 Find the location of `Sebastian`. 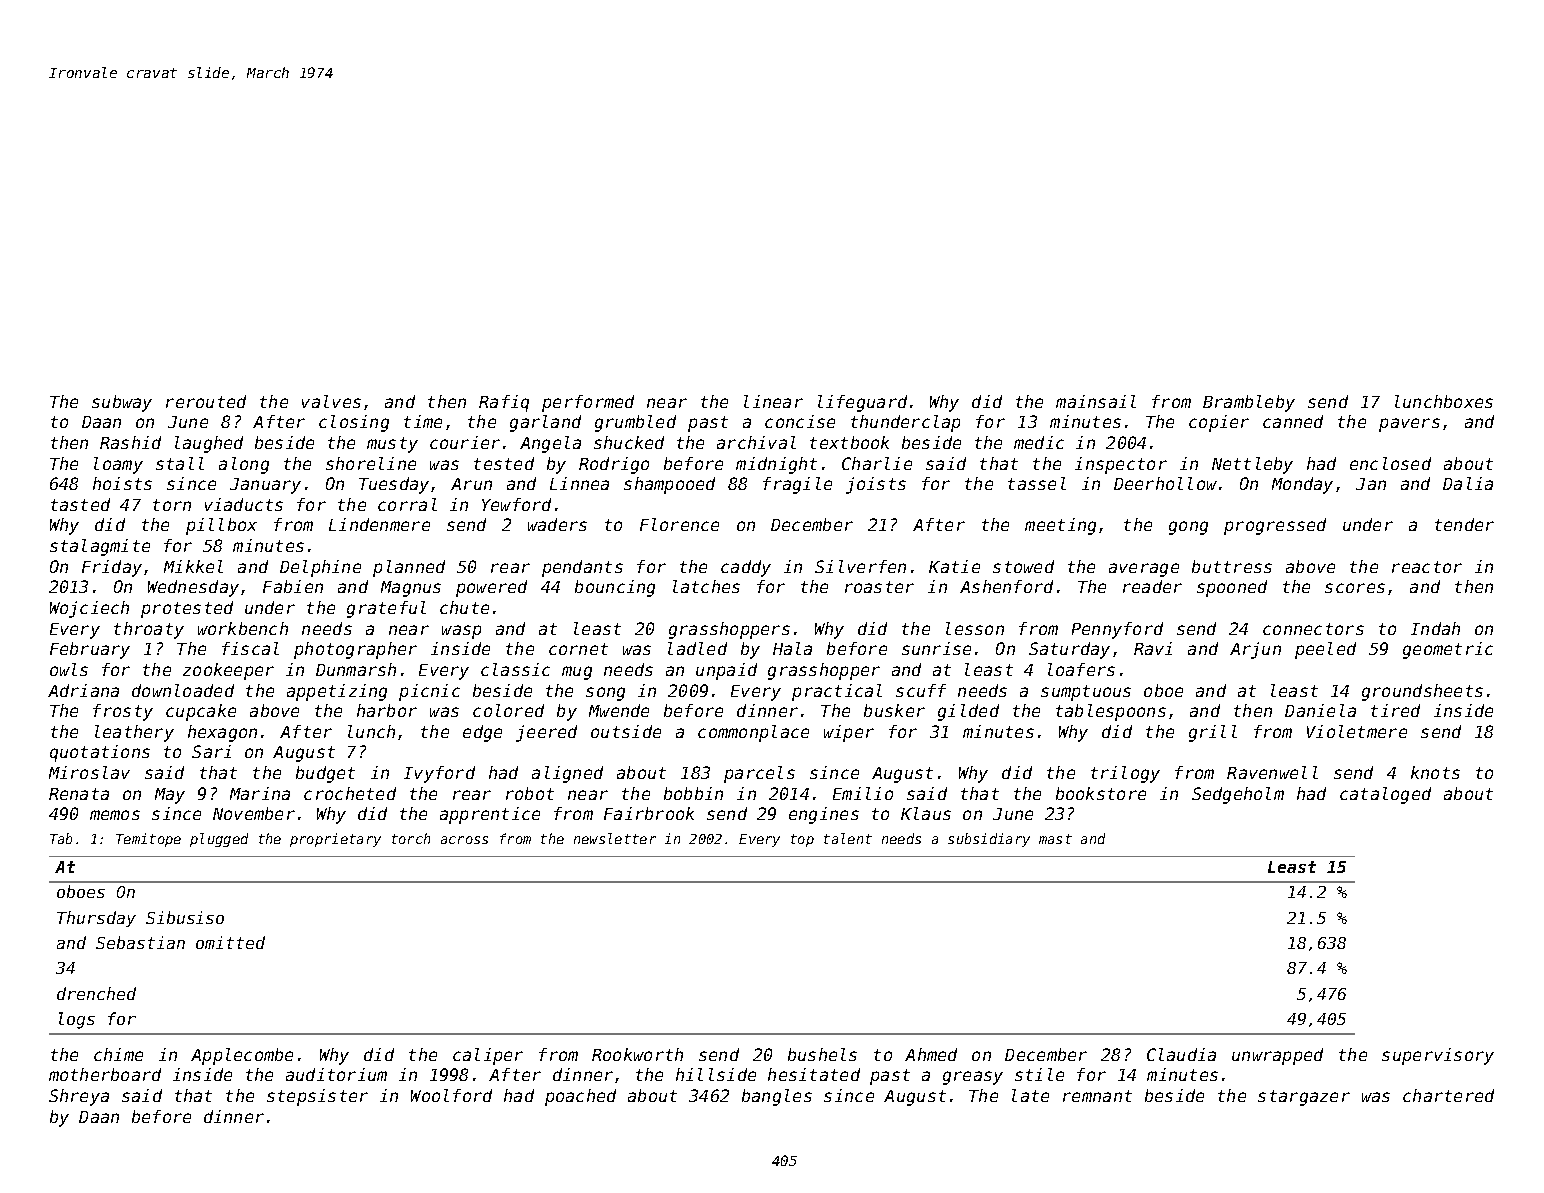

Sebastian is located at coordinates (140, 942).
